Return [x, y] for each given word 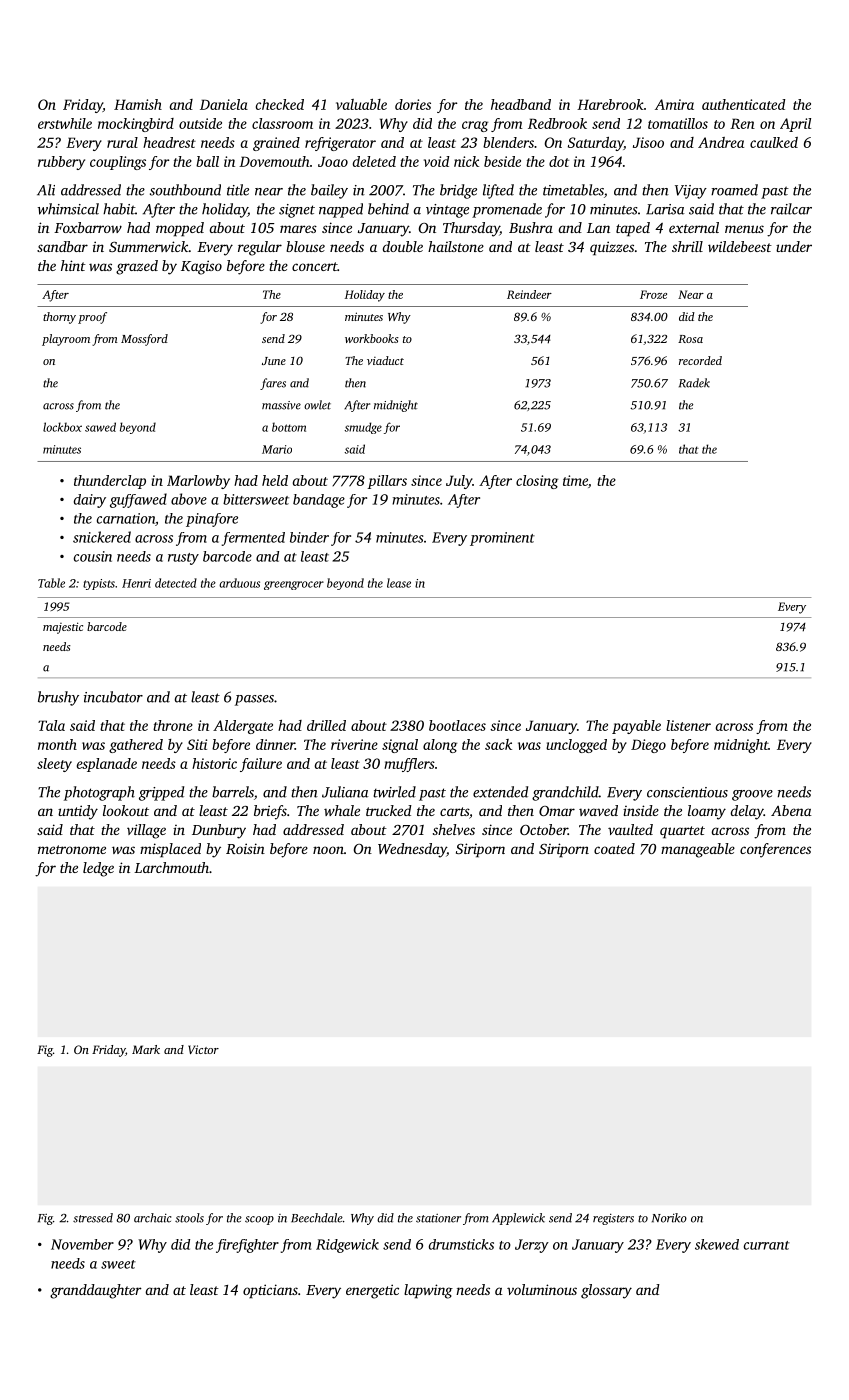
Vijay [691, 192]
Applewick [518, 1219]
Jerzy [532, 1246]
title [238, 190]
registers [613, 1219]
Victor [203, 1049]
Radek [694, 383]
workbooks [372, 338]
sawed [100, 427]
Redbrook [557, 123]
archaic [152, 1218]
